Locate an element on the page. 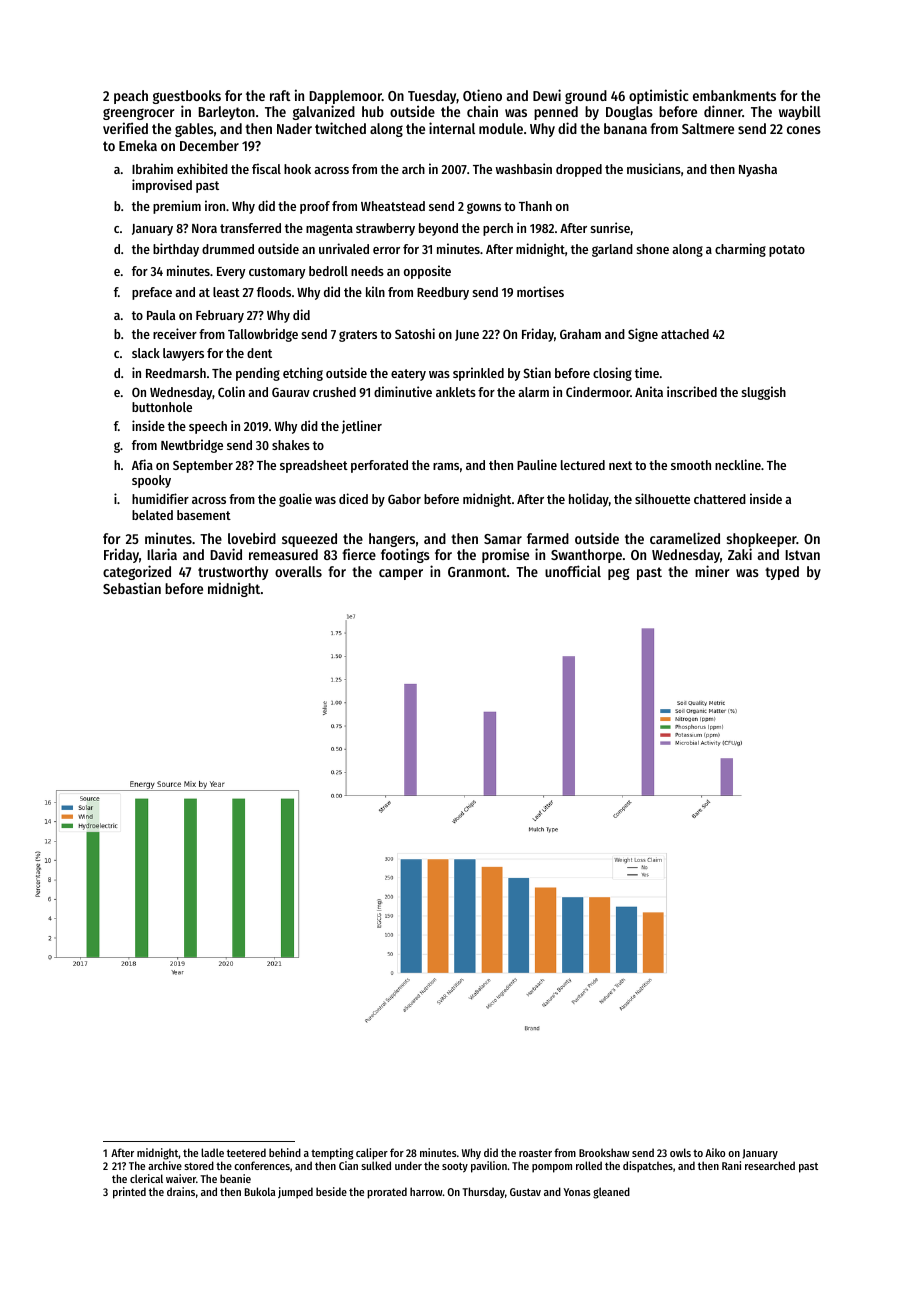  jumped is located at coordinates (295, 1193).
